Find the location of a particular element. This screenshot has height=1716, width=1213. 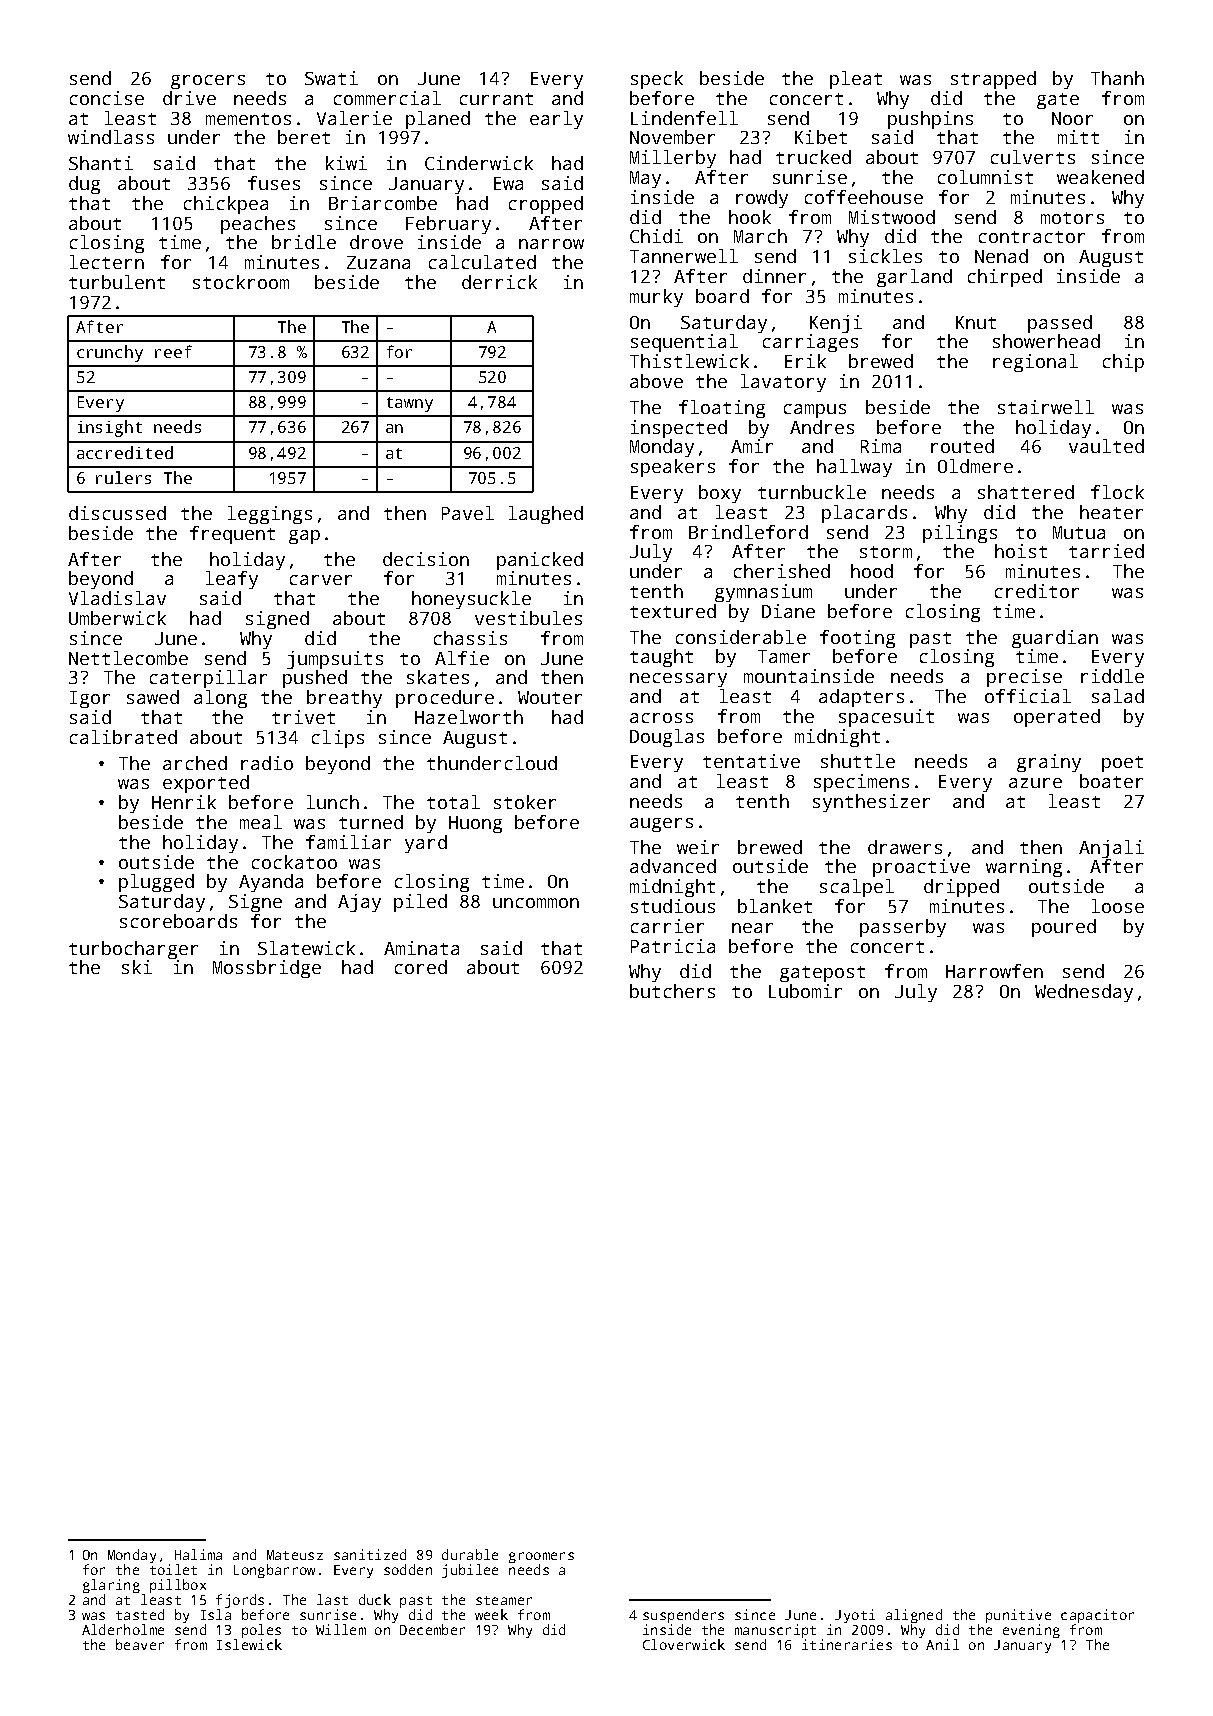

Pavel is located at coordinates (468, 513).
